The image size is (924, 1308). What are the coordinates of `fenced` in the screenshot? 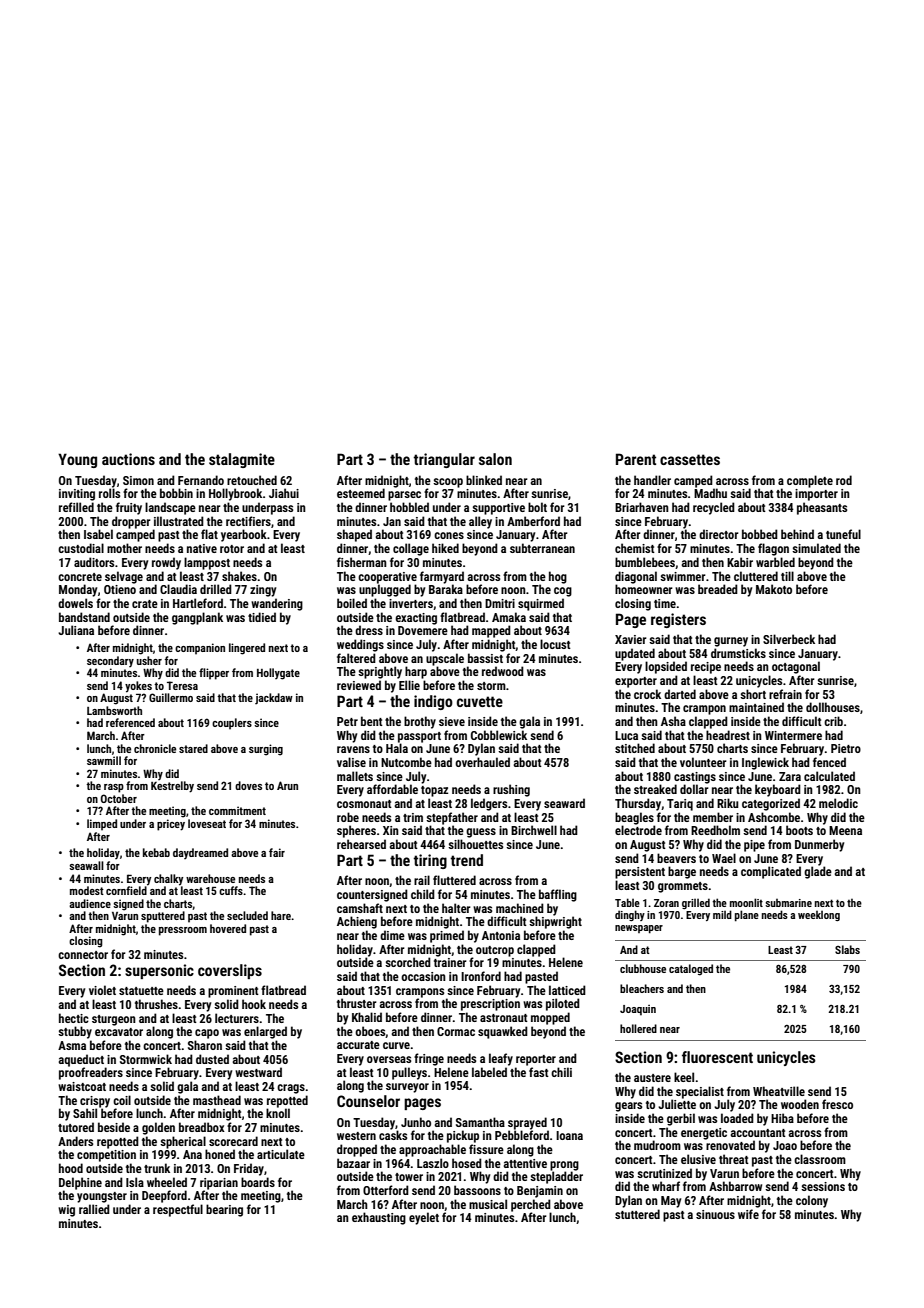 It's located at (829, 762).
